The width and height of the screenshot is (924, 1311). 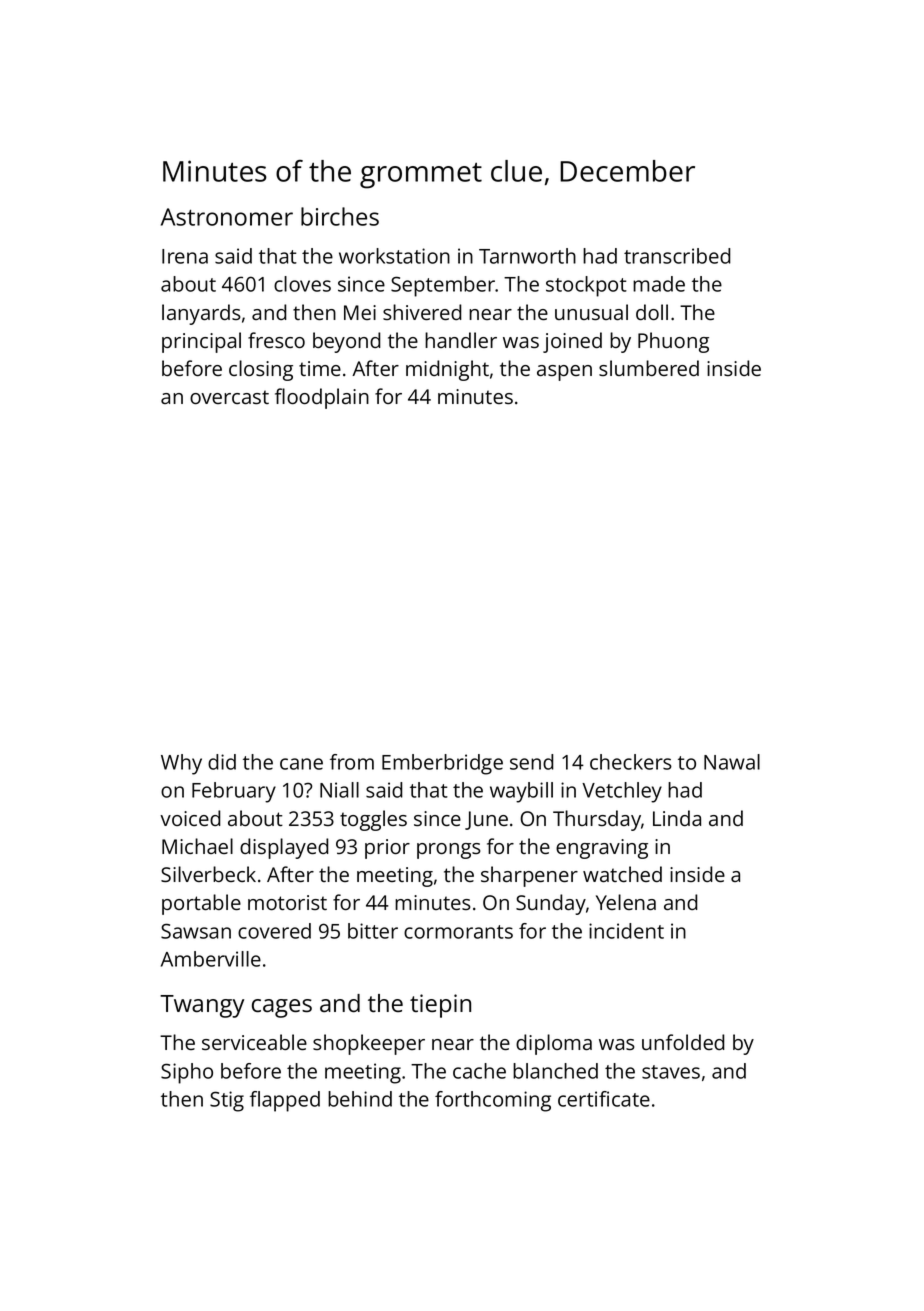 What do you see at coordinates (229, 397) in the screenshot?
I see `overcast` at bounding box center [229, 397].
